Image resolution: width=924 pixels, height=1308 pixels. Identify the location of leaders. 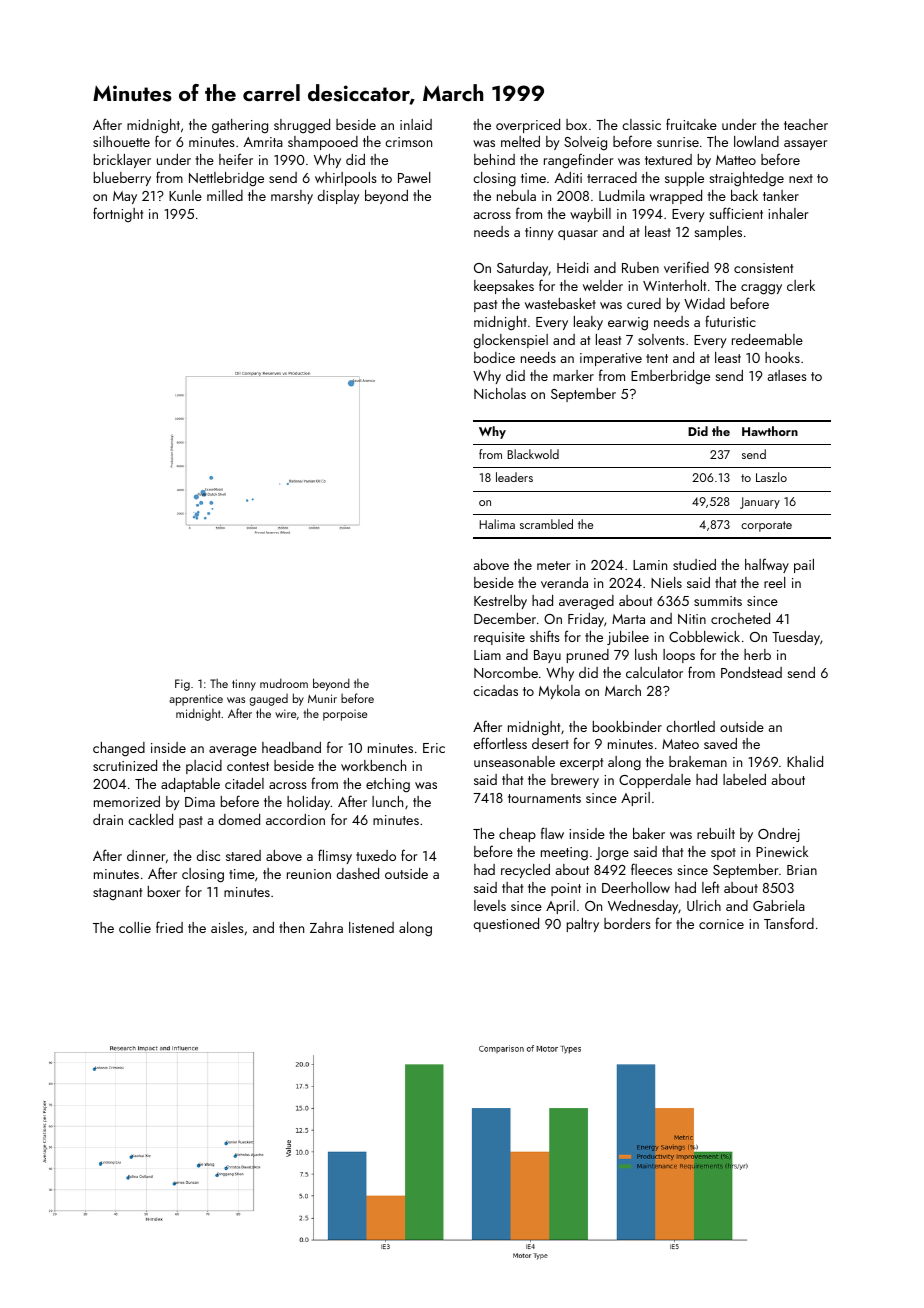
(514, 477).
